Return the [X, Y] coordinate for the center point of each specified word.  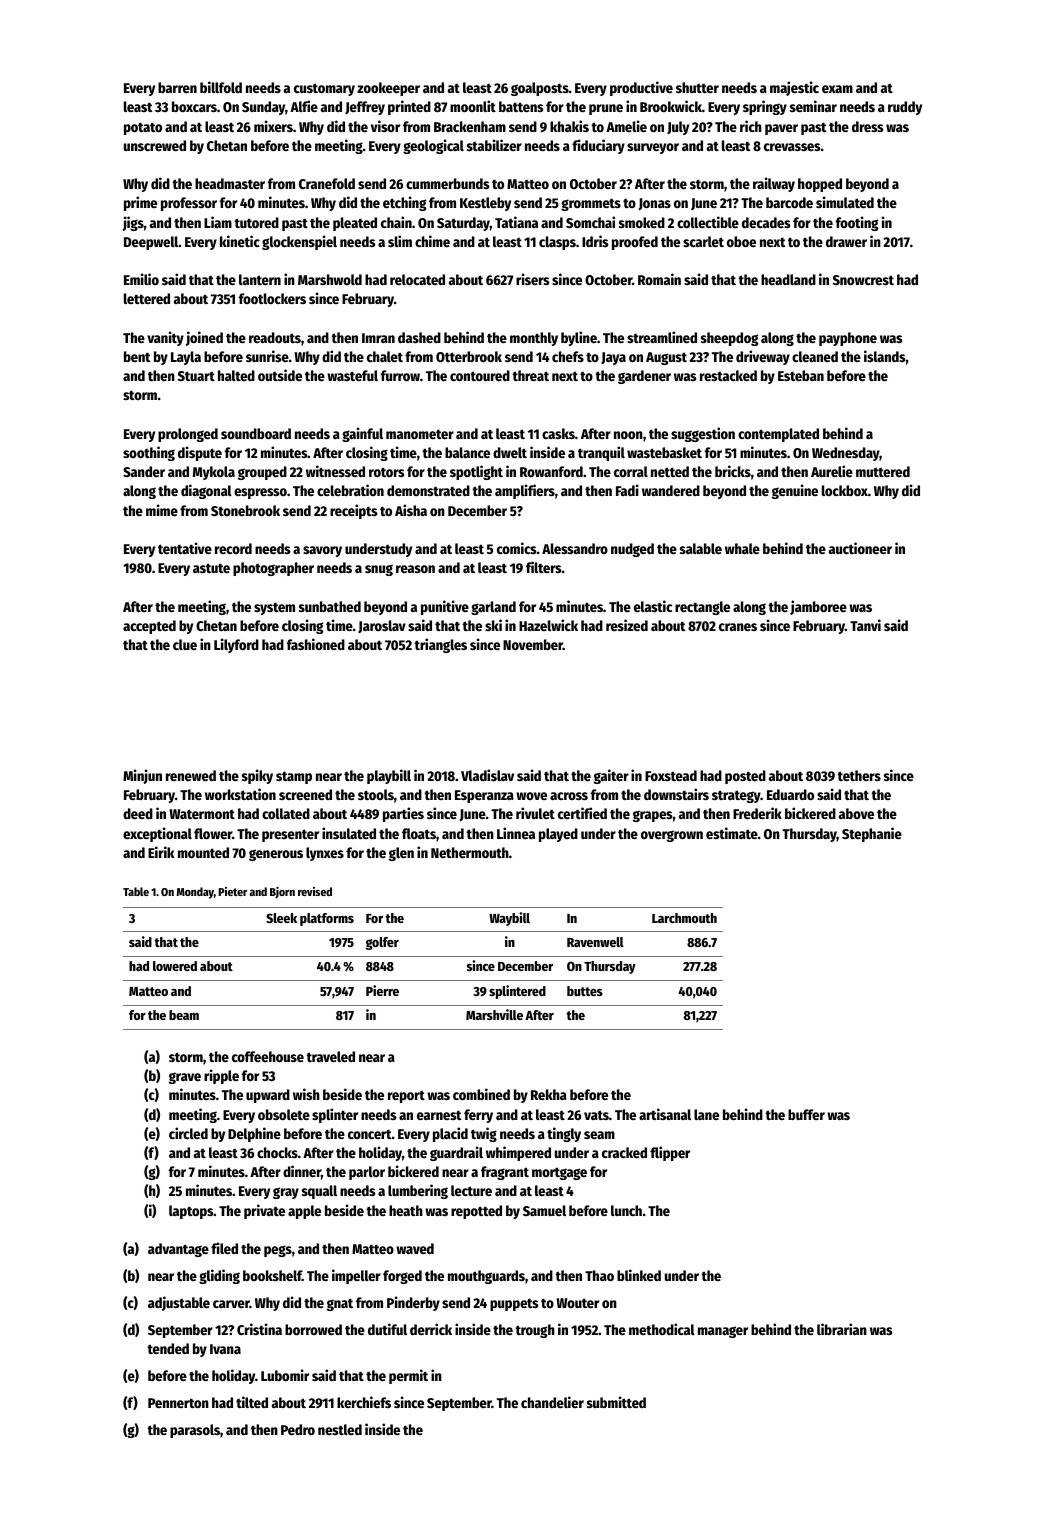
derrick [431, 1329]
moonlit [473, 106]
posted [745, 777]
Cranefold [327, 183]
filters [543, 567]
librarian [842, 1329]
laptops [191, 1212]
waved [415, 1248]
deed [138, 813]
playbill [389, 776]
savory [322, 551]
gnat [340, 1304]
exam [837, 89]
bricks [733, 471]
